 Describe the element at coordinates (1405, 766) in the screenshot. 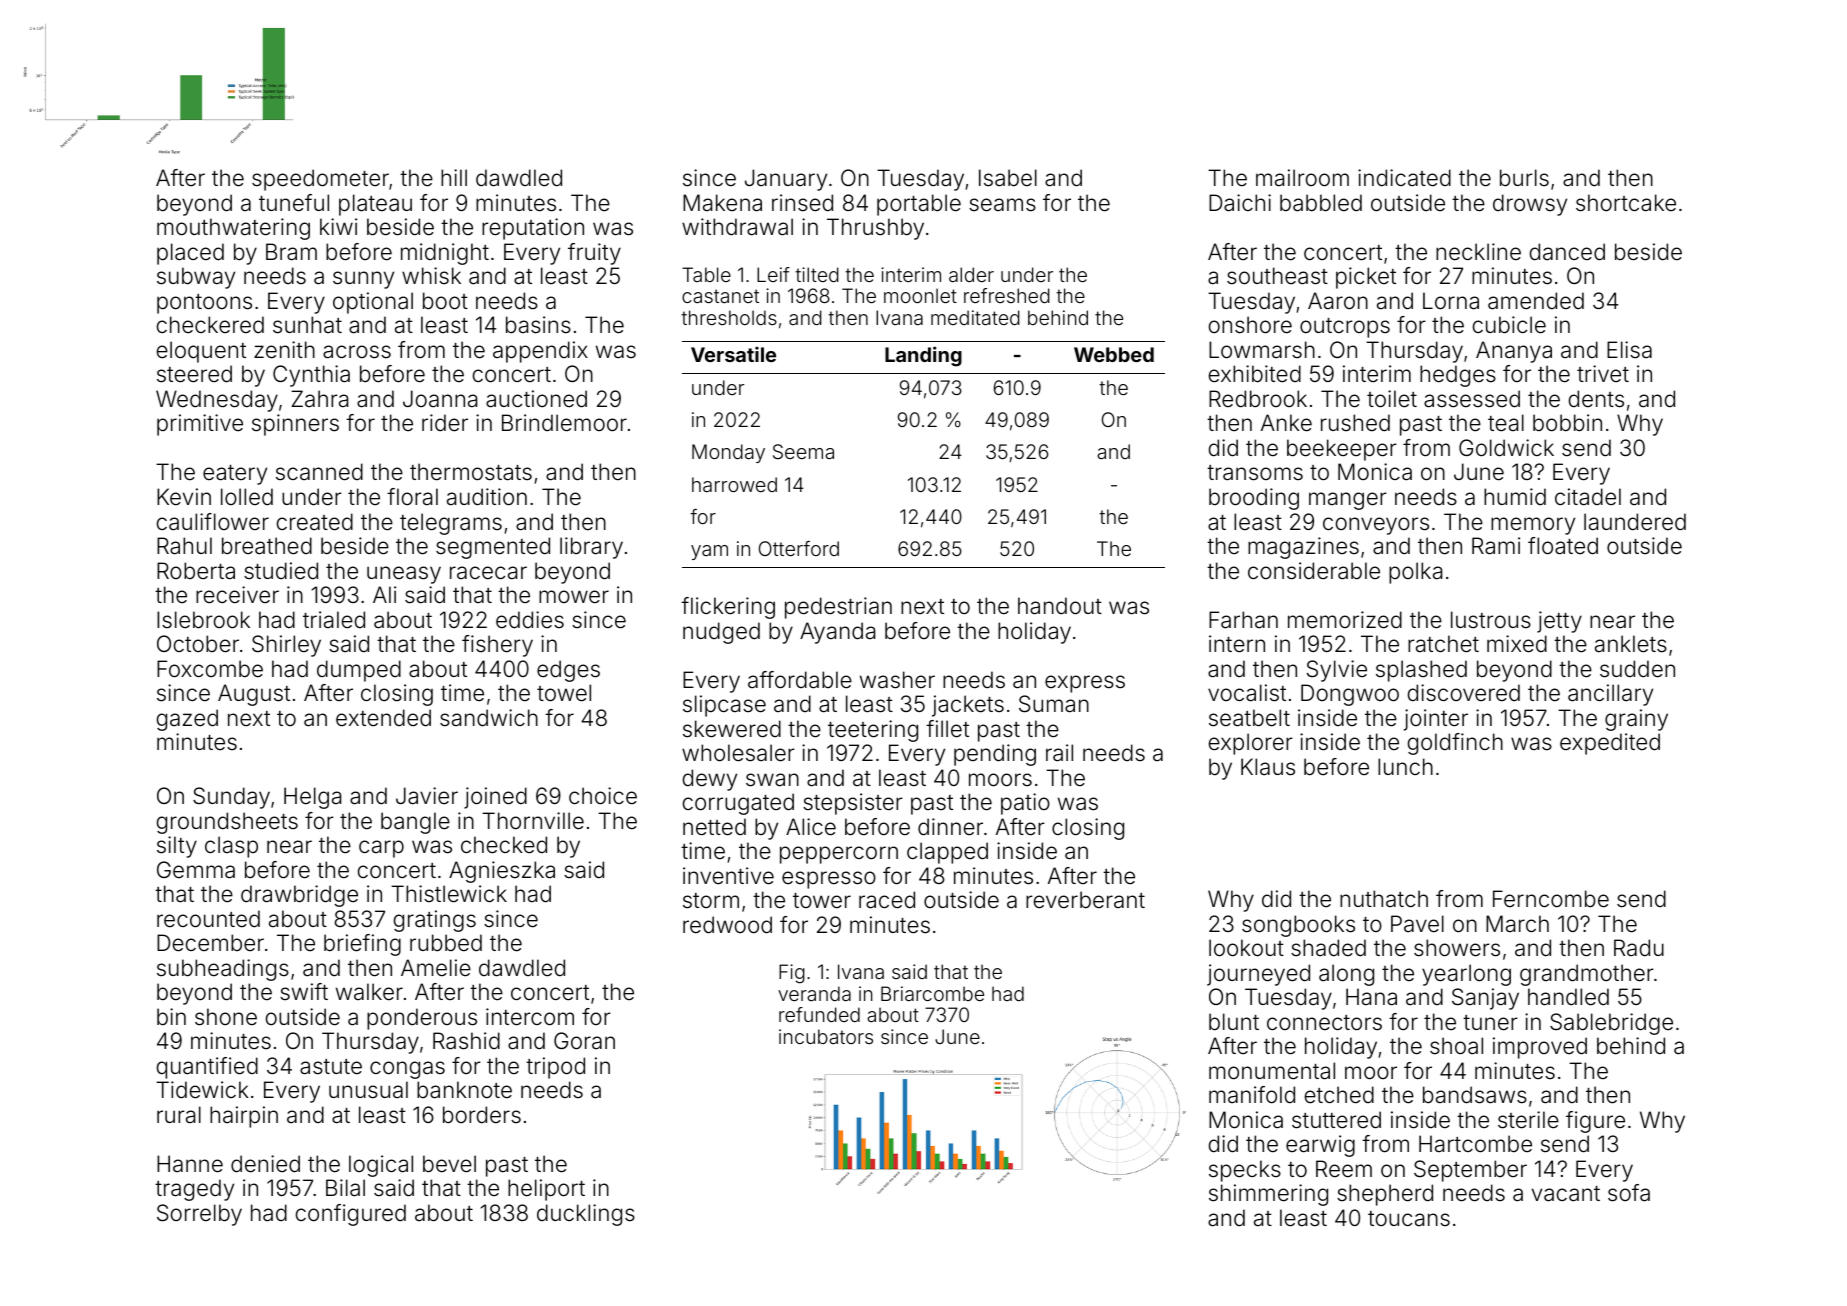

I see `lunch` at that location.
